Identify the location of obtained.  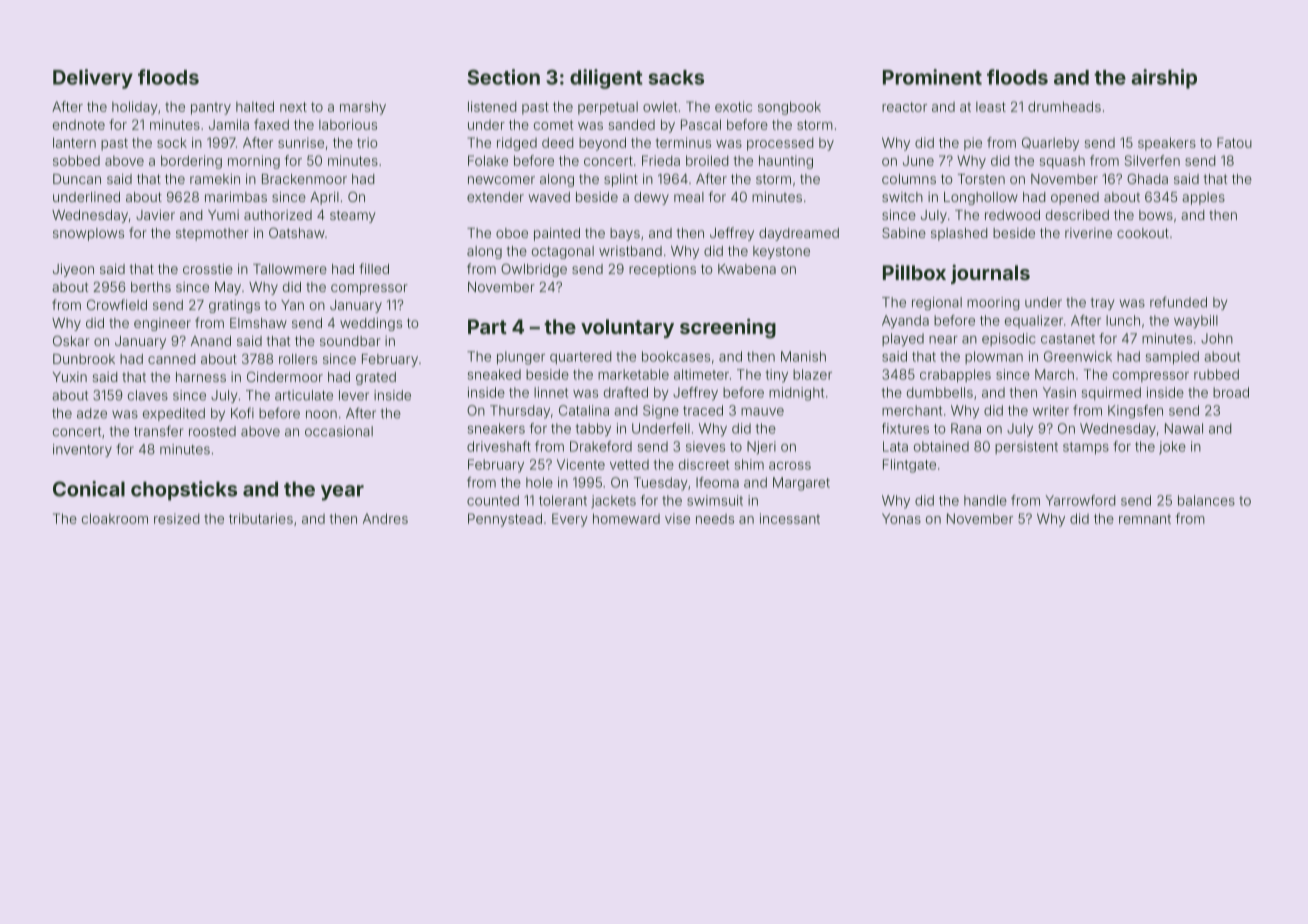
(941, 446).
